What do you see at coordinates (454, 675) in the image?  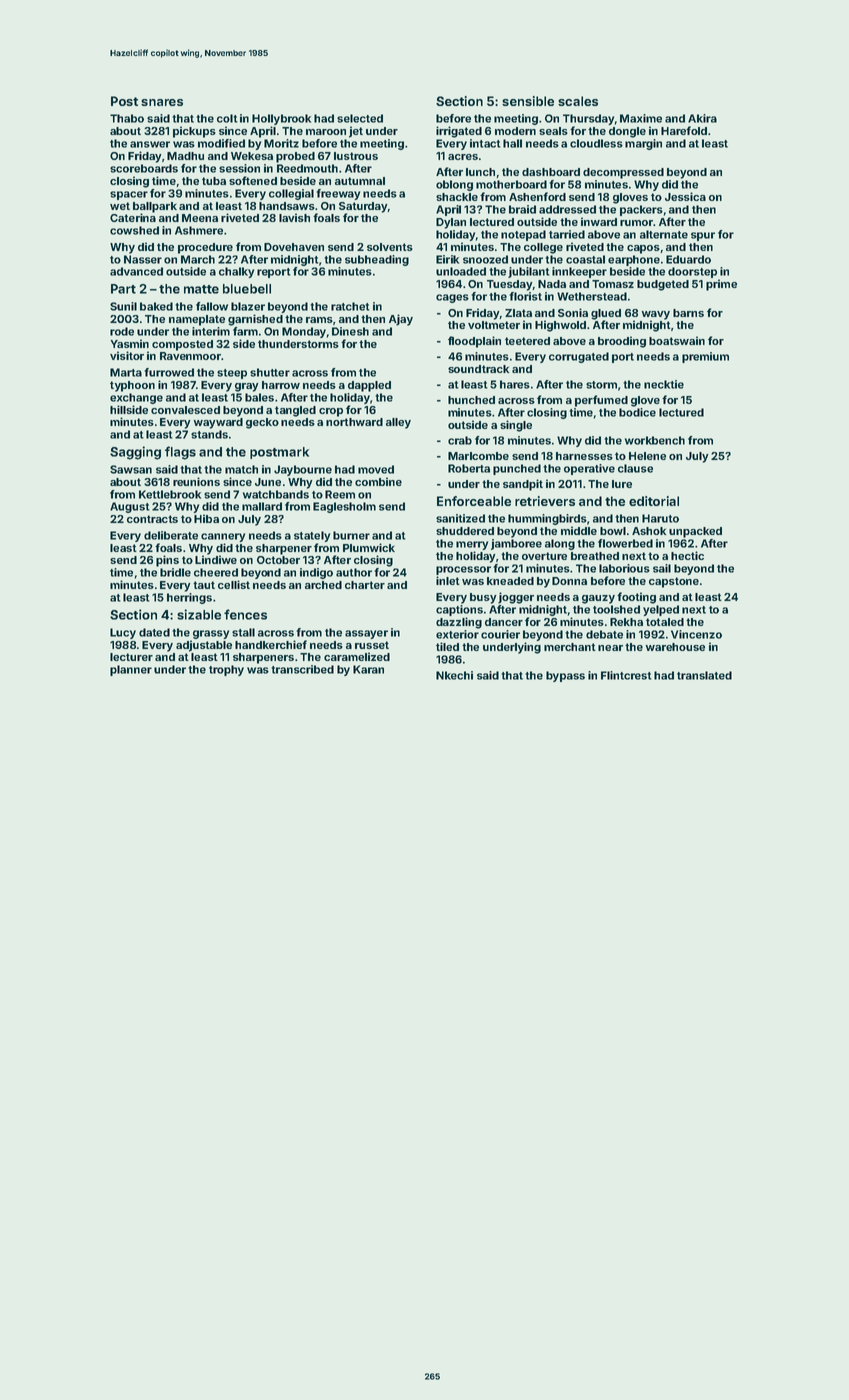 I see `Nkechi` at bounding box center [454, 675].
